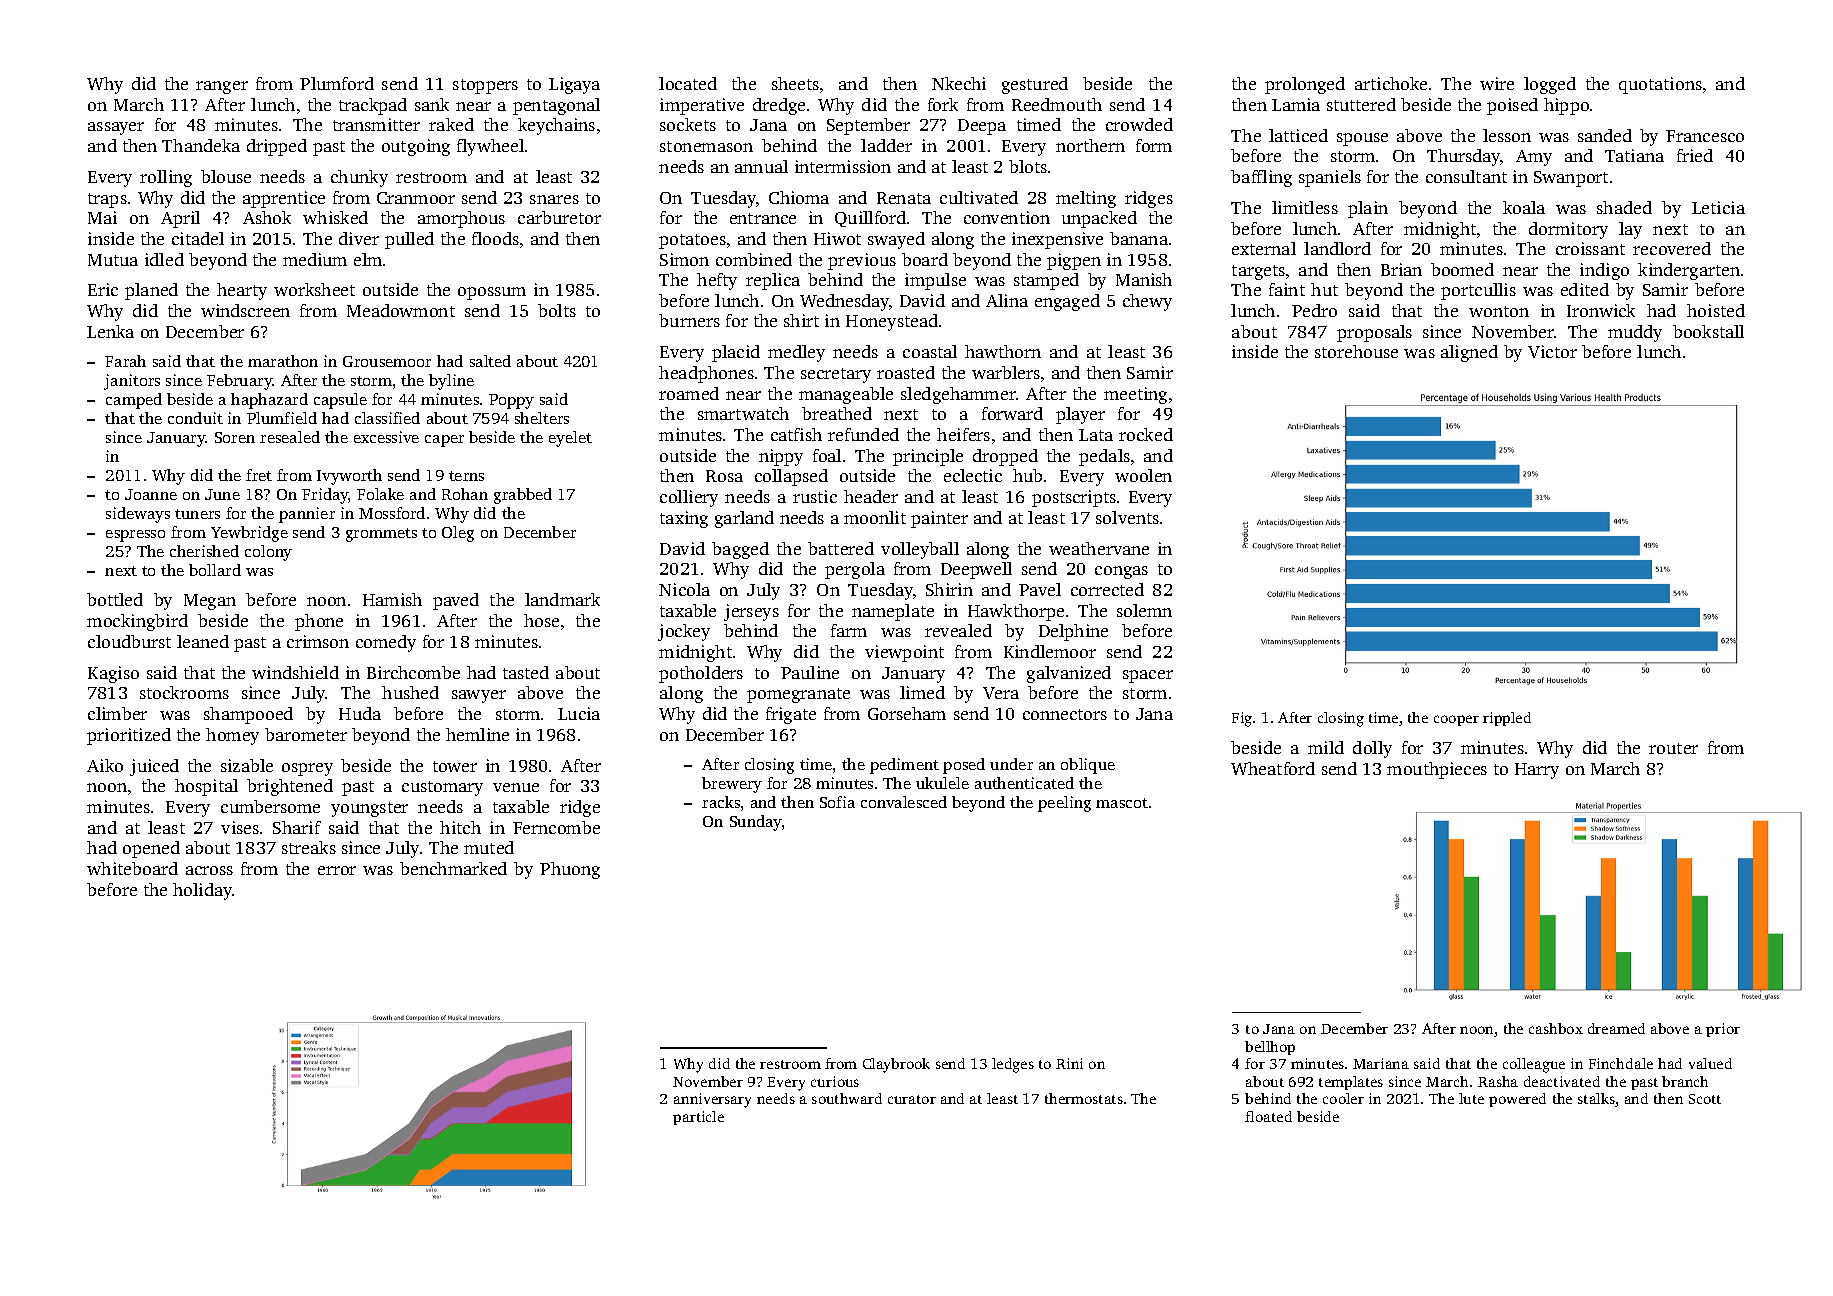 The width and height of the screenshot is (1833, 1296). I want to click on bookstall, so click(1708, 331).
